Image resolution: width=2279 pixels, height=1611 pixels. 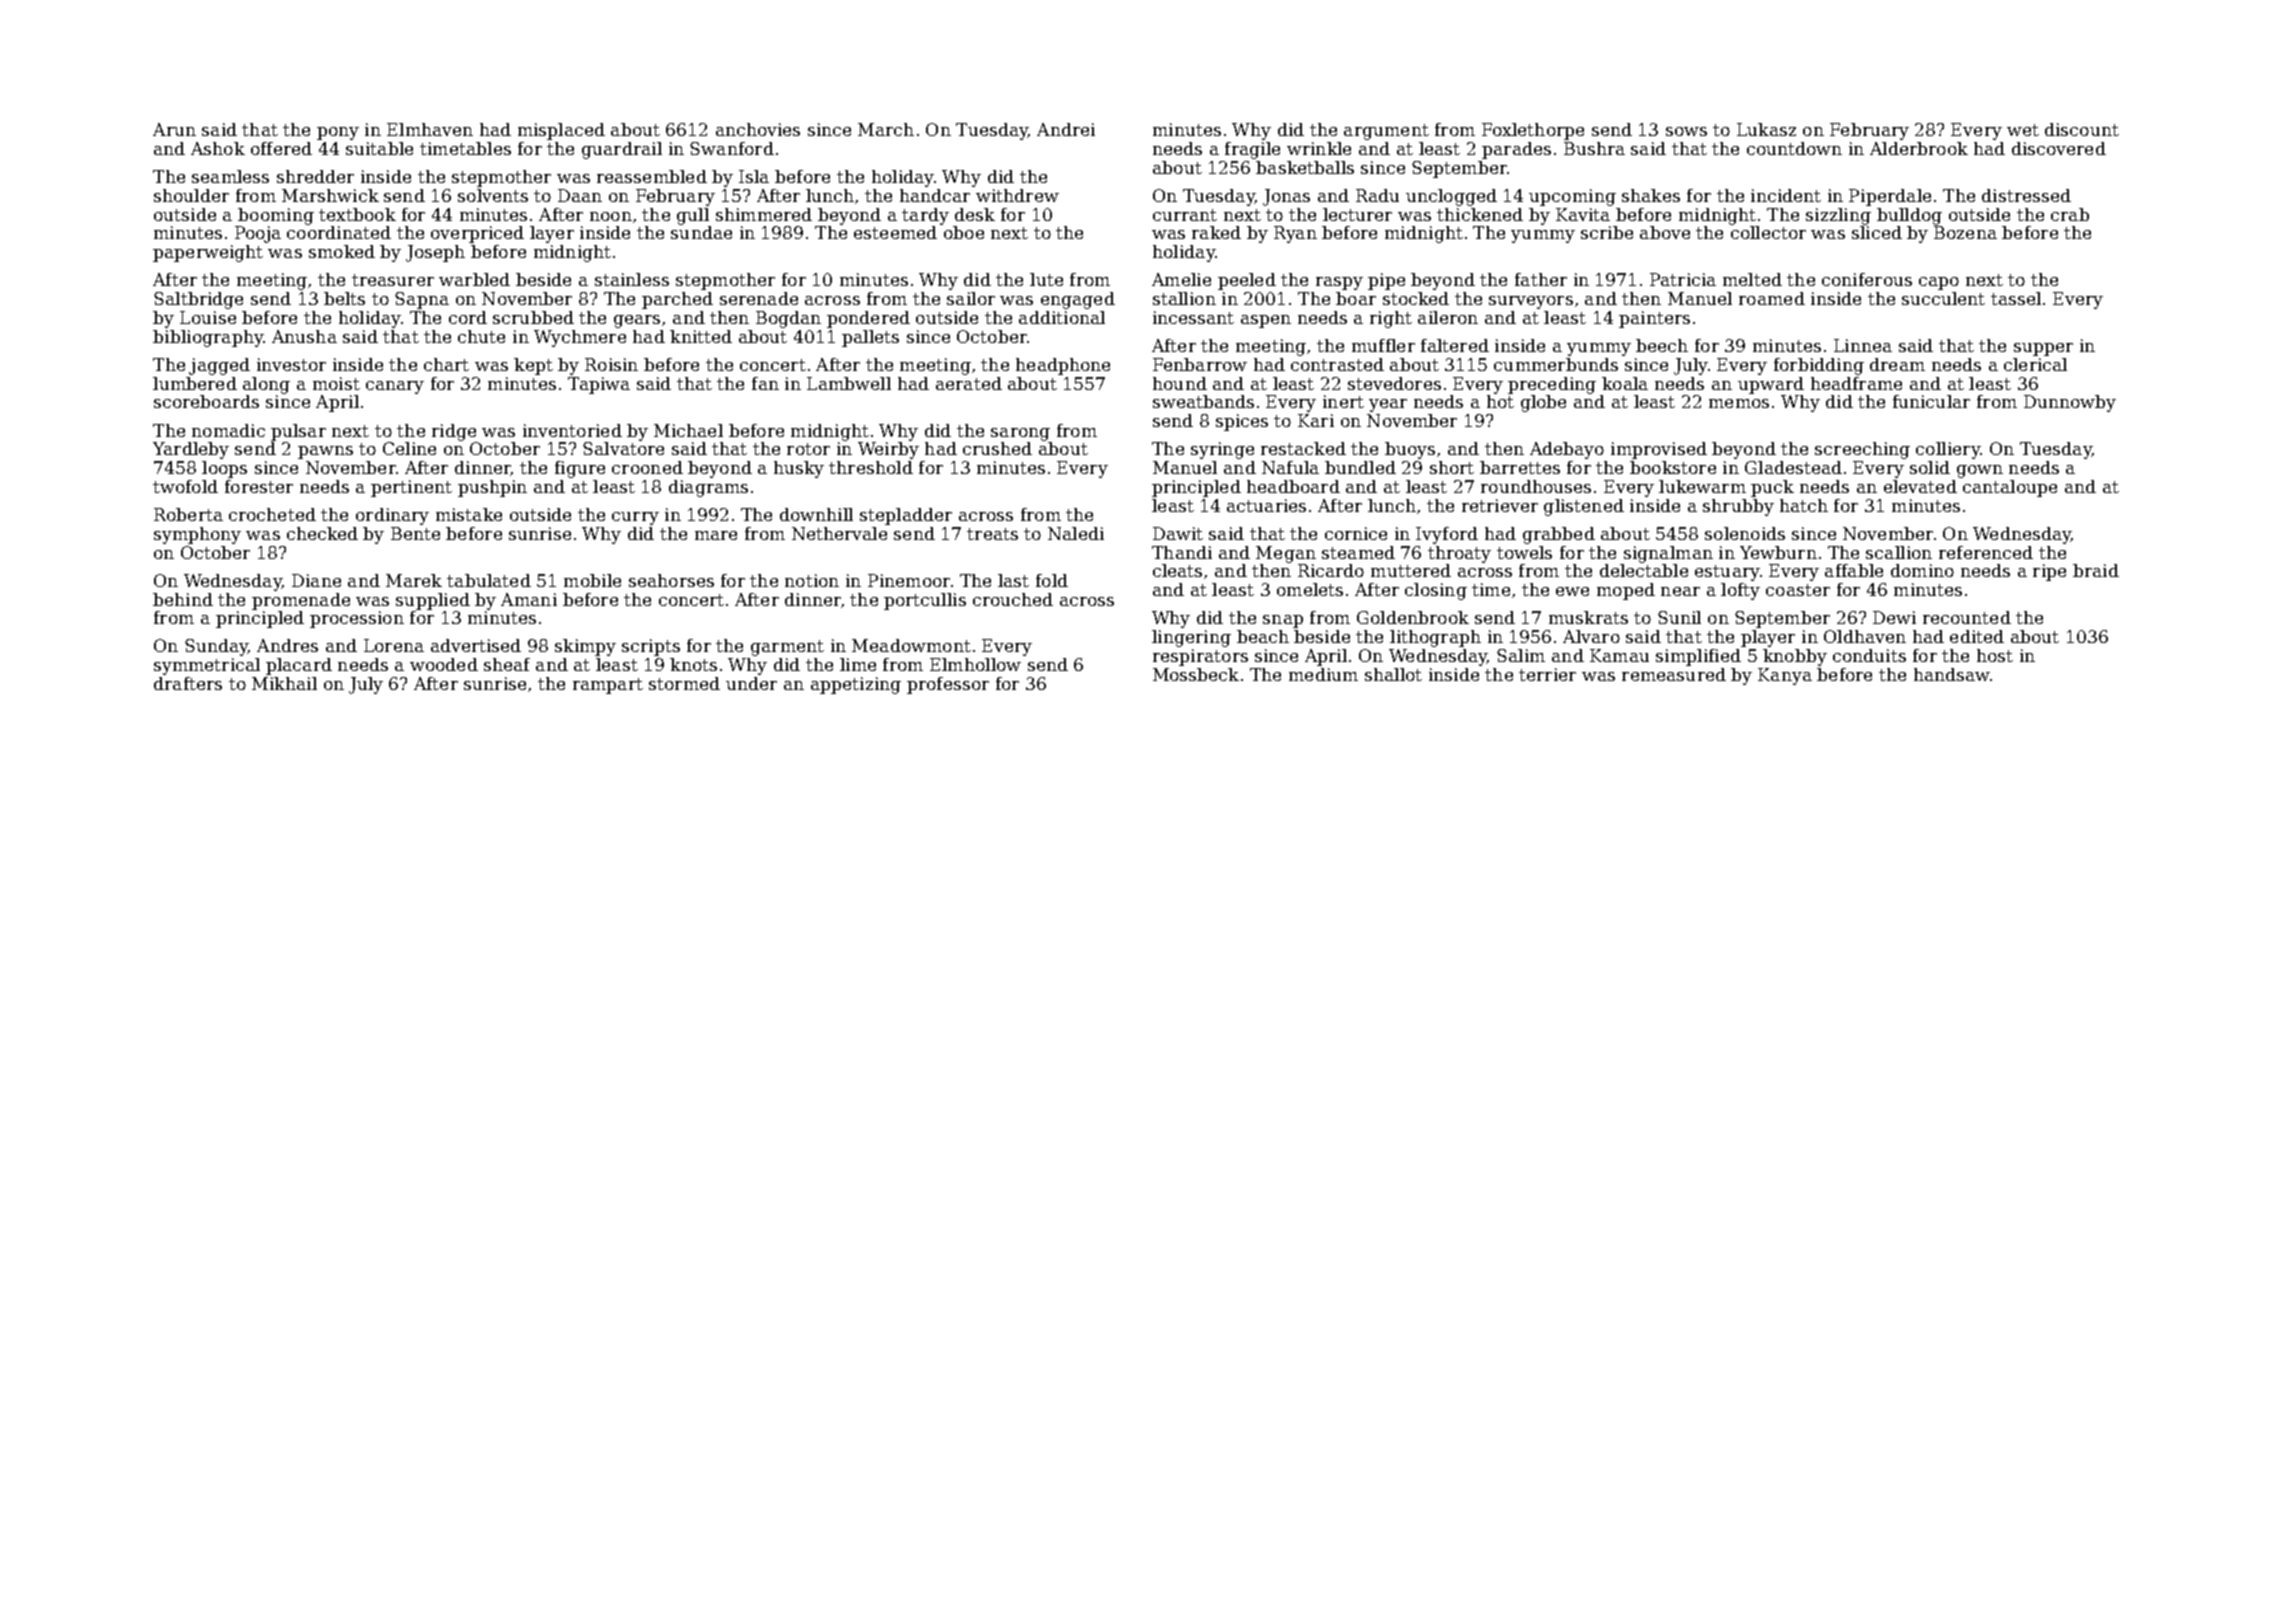 What do you see at coordinates (561, 131) in the page?
I see `misplaced` at bounding box center [561, 131].
